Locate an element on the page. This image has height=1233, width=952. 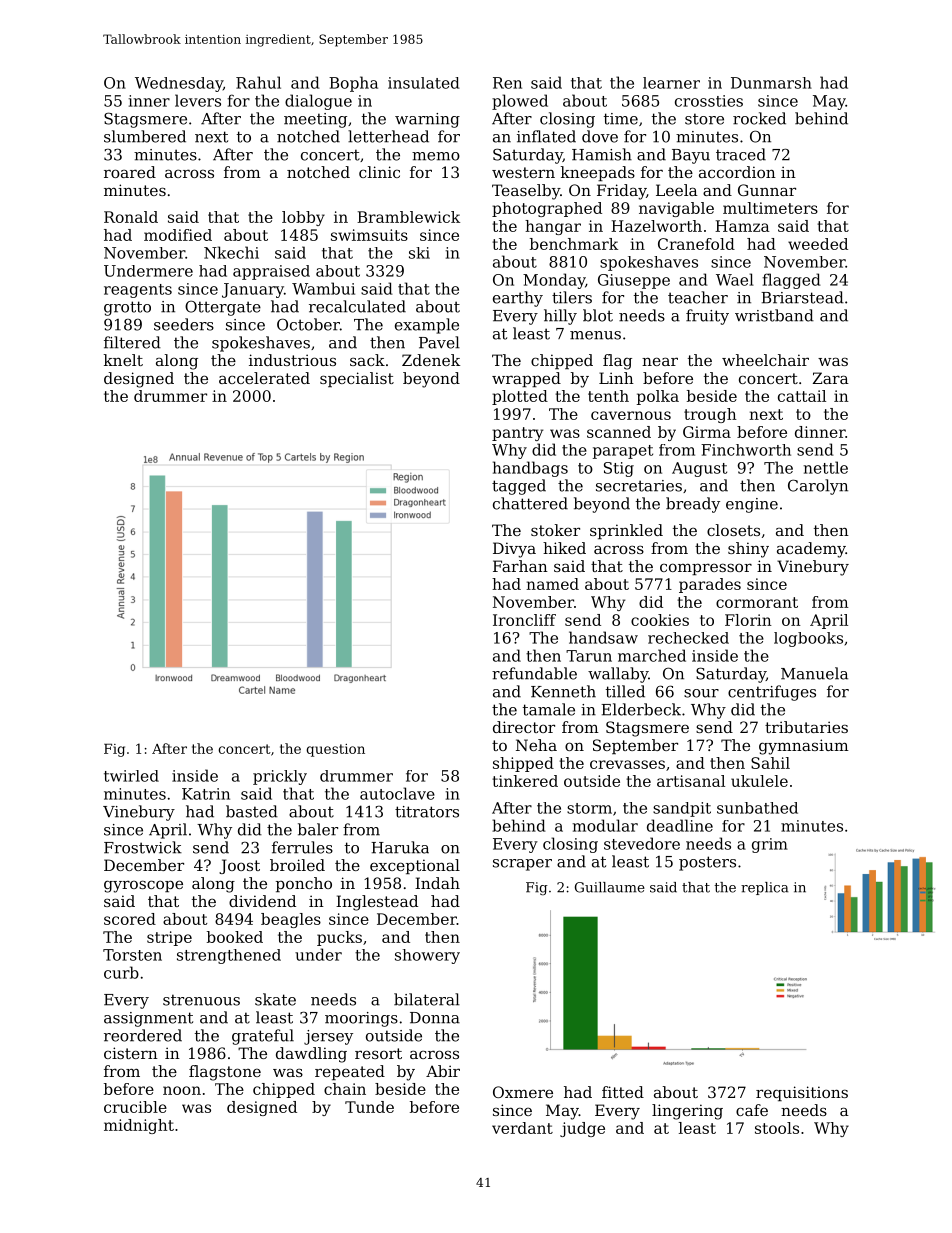
accelerated is located at coordinates (264, 378).
